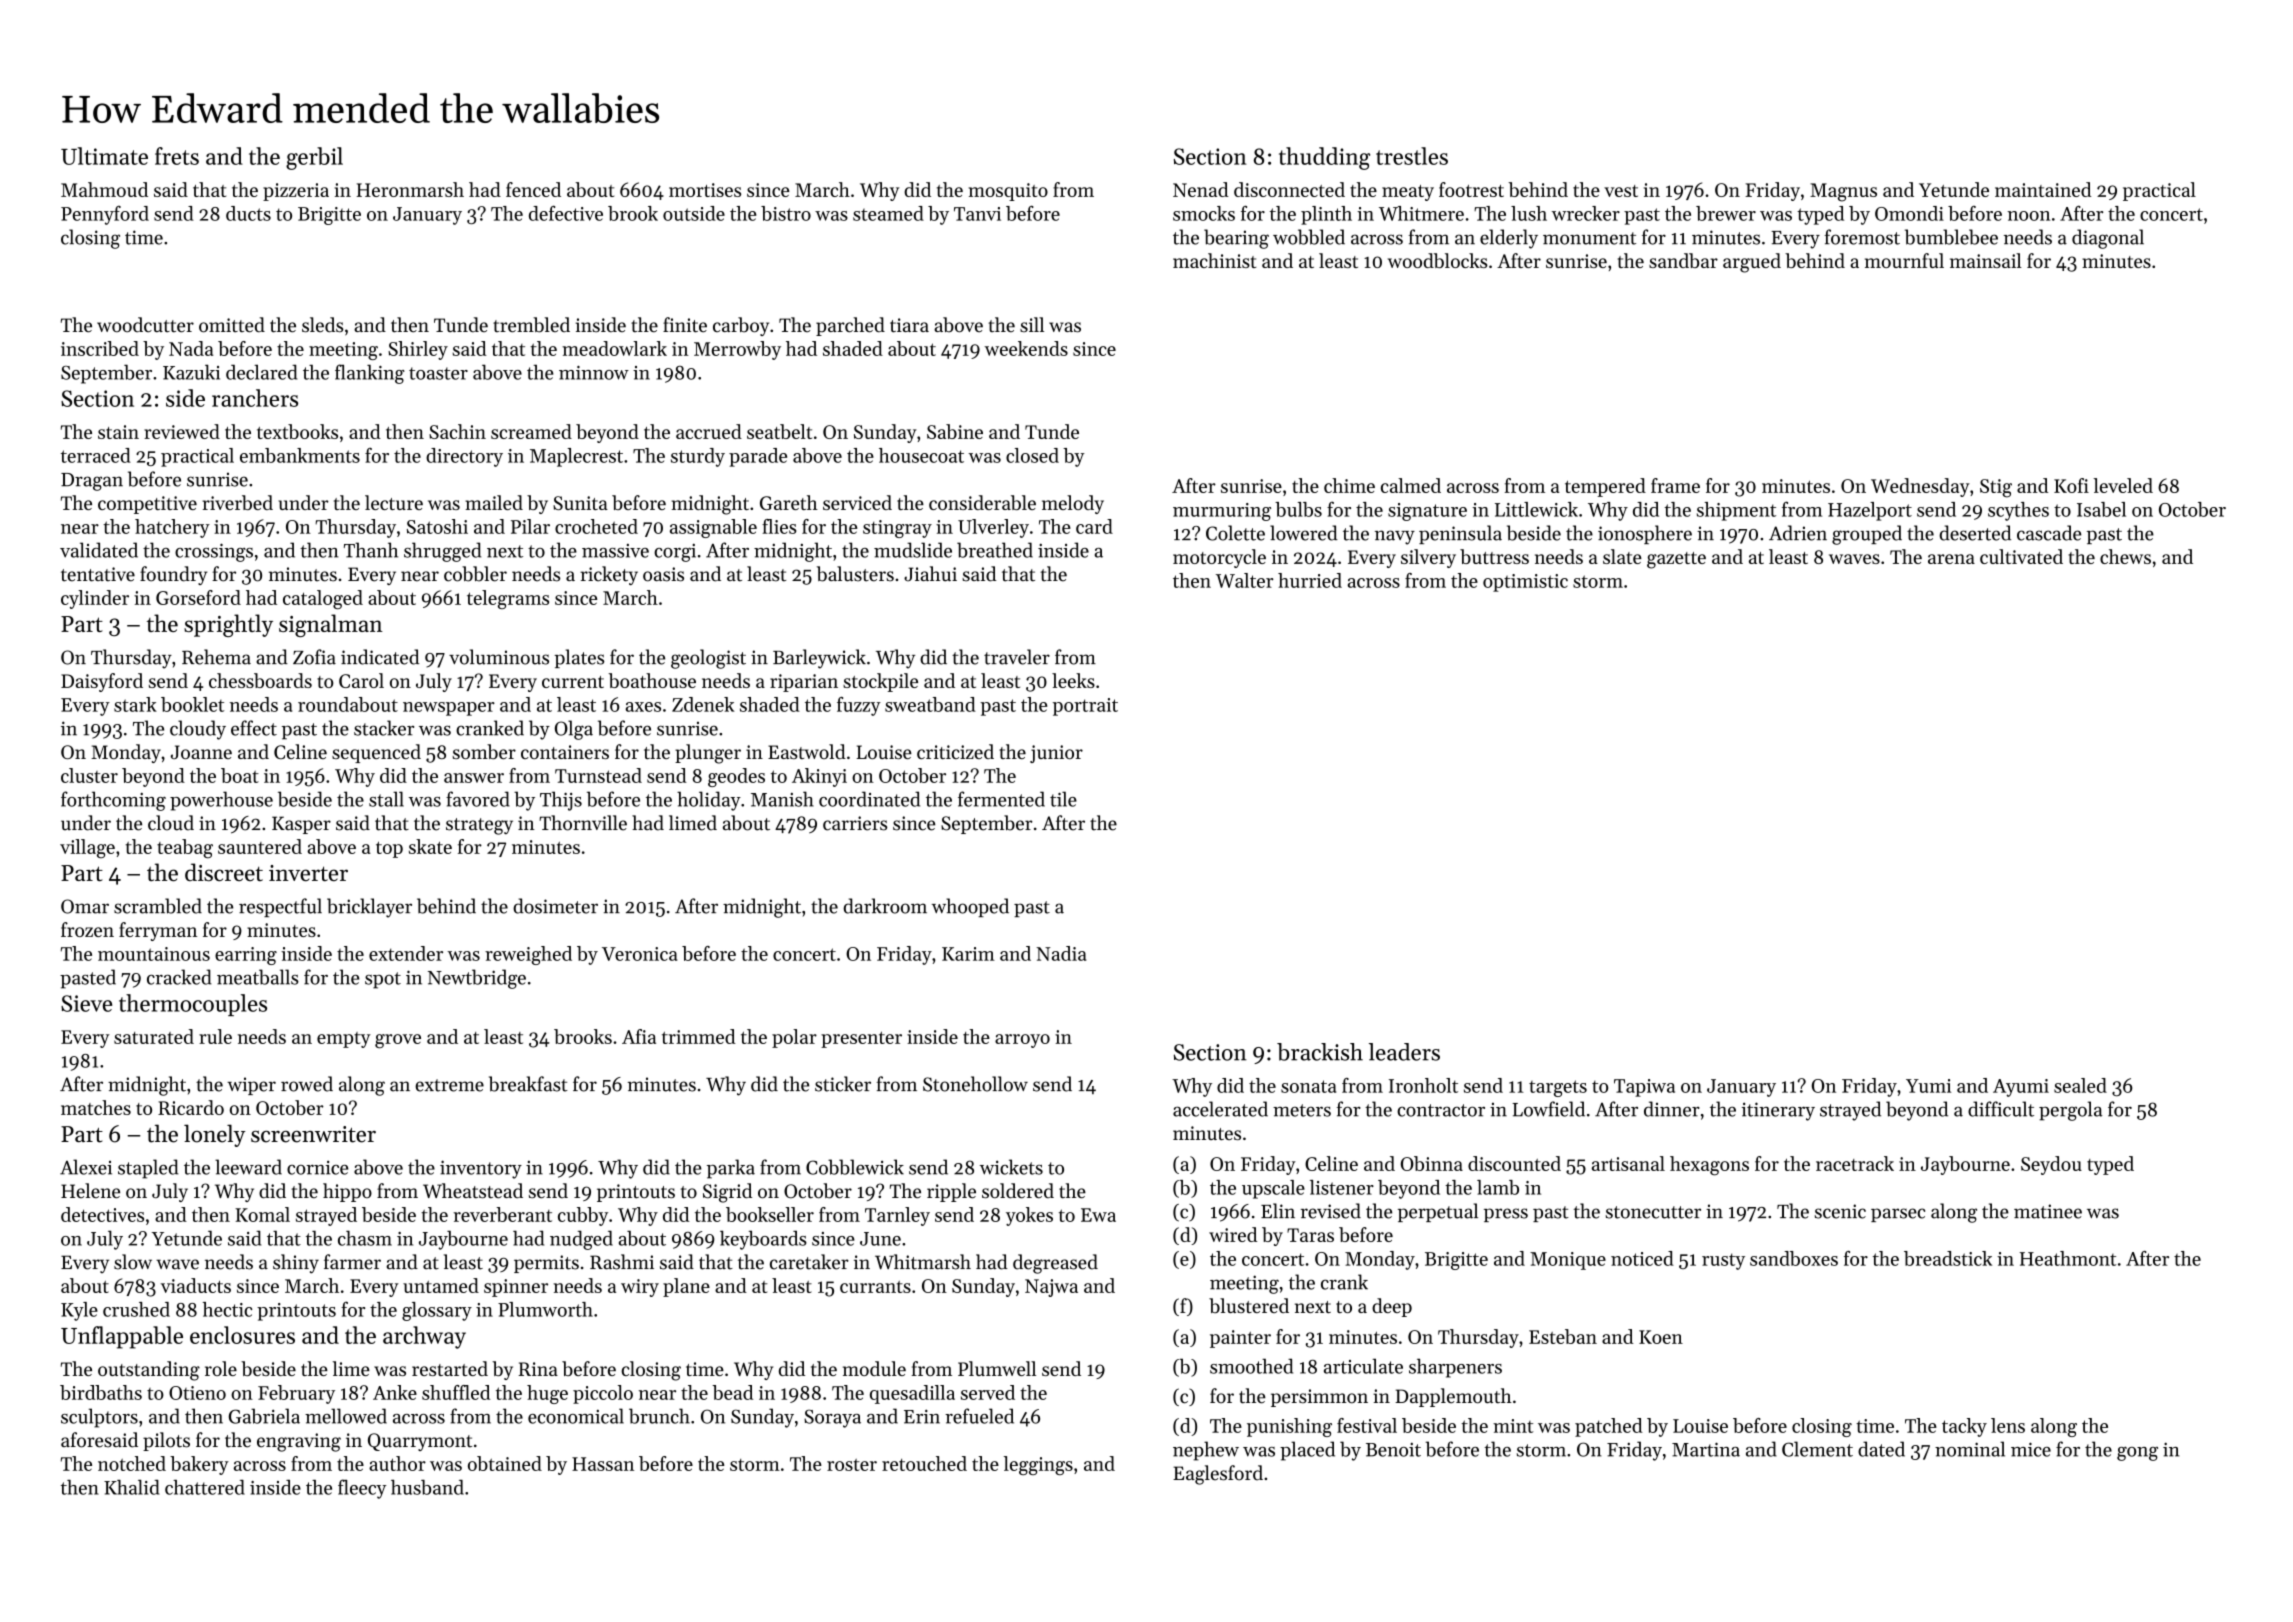 The height and width of the screenshot is (1622, 2293). Describe the element at coordinates (2080, 1085) in the screenshot. I see `sealed` at that location.
